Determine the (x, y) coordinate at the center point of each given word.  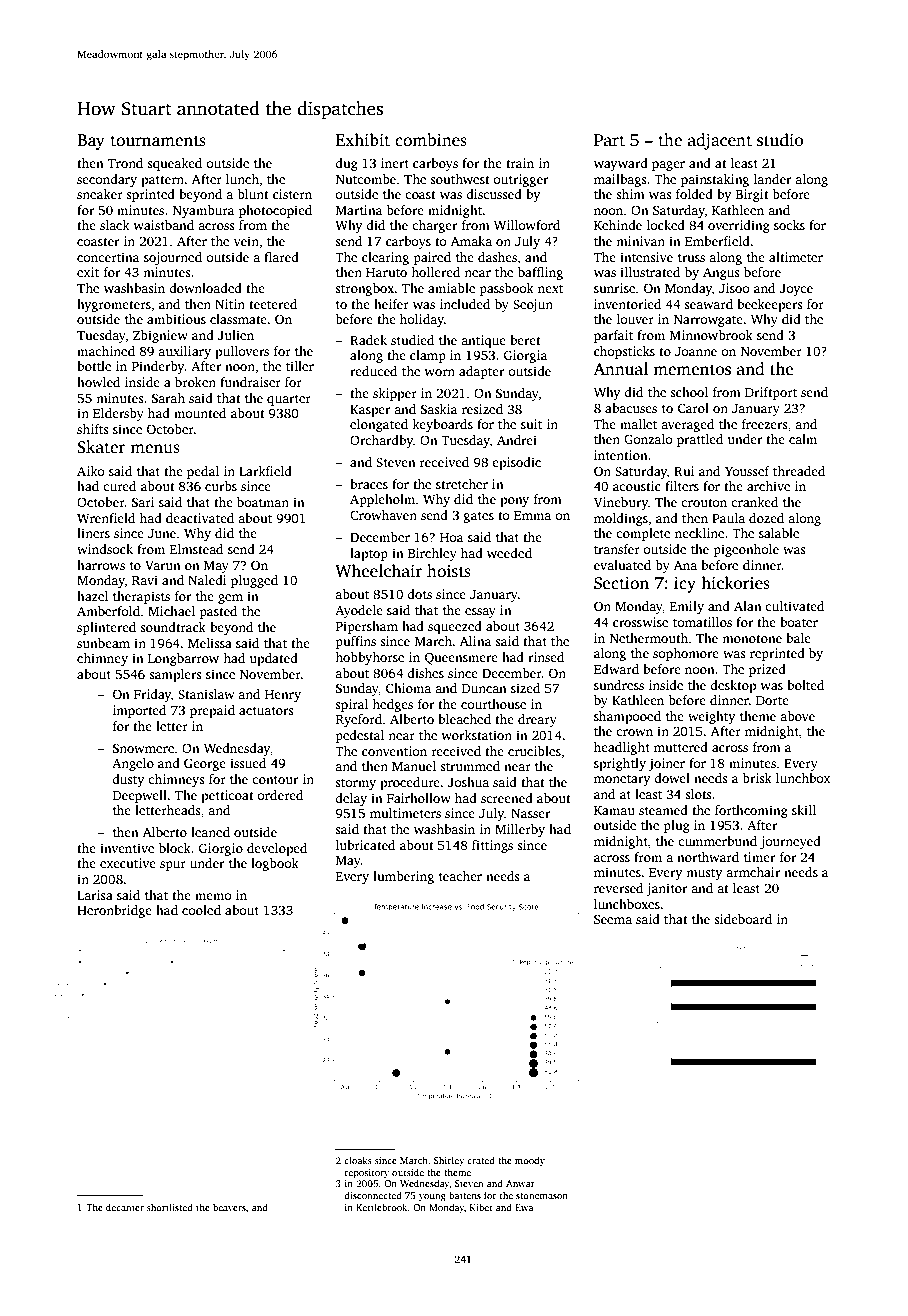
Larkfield (265, 471)
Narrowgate (708, 321)
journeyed (790, 842)
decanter (125, 1207)
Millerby (520, 830)
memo (213, 896)
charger (434, 226)
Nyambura (203, 211)
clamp (428, 356)
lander (772, 179)
